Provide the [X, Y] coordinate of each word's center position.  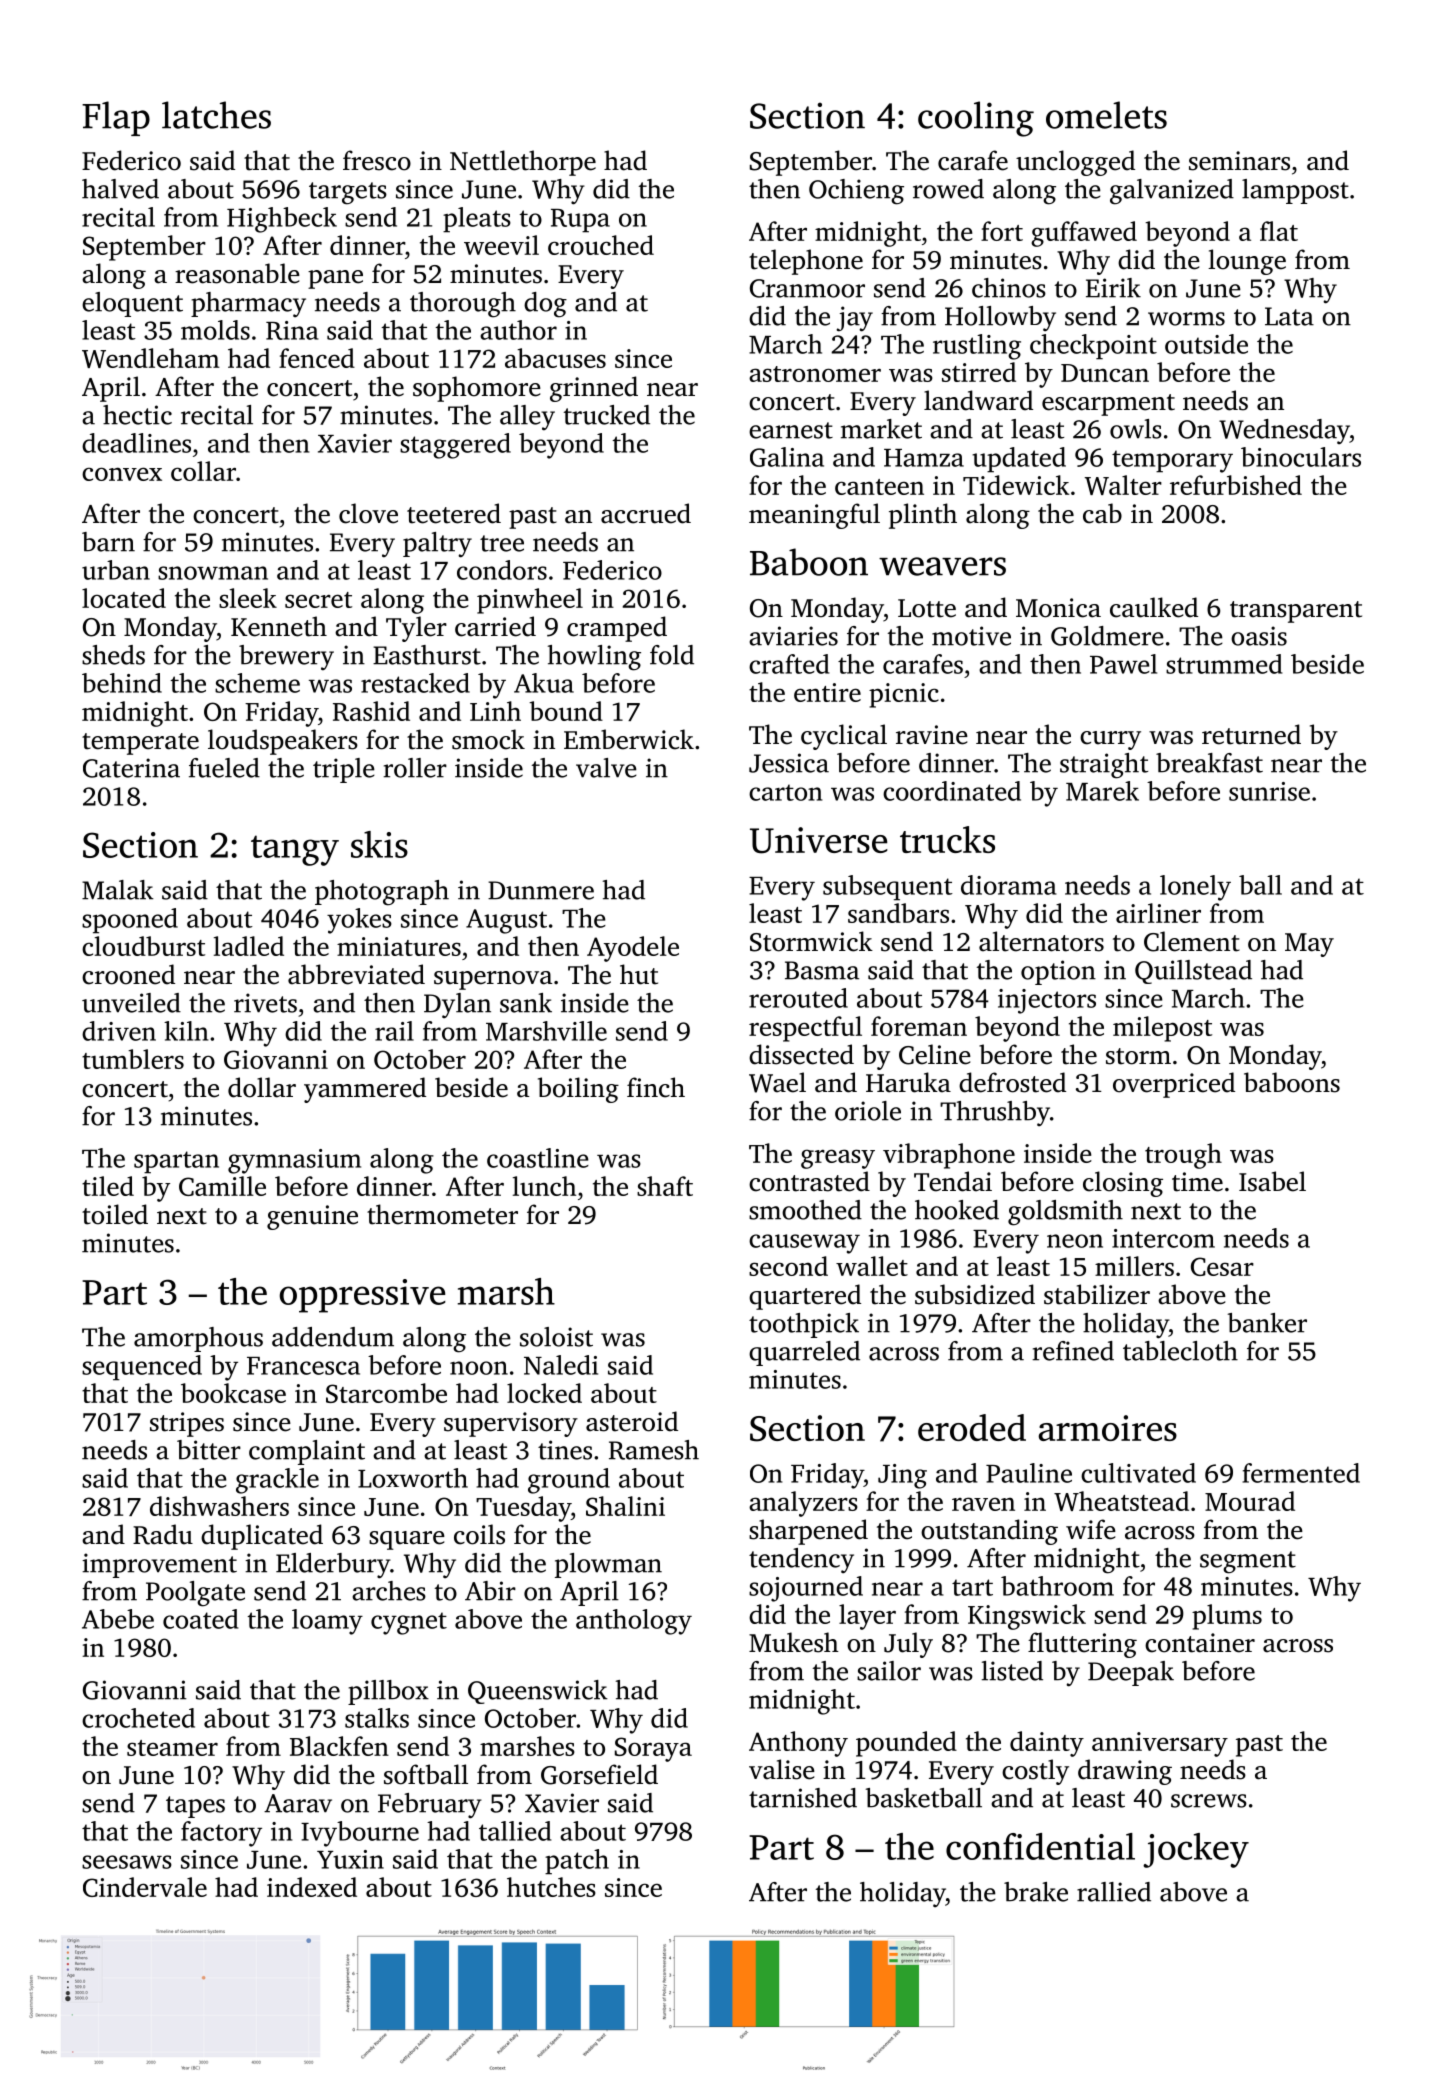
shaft [665, 1186]
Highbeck [282, 220]
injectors [1047, 1001]
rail [394, 1031]
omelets [1106, 115]
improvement [159, 1565]
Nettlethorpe [523, 163]
